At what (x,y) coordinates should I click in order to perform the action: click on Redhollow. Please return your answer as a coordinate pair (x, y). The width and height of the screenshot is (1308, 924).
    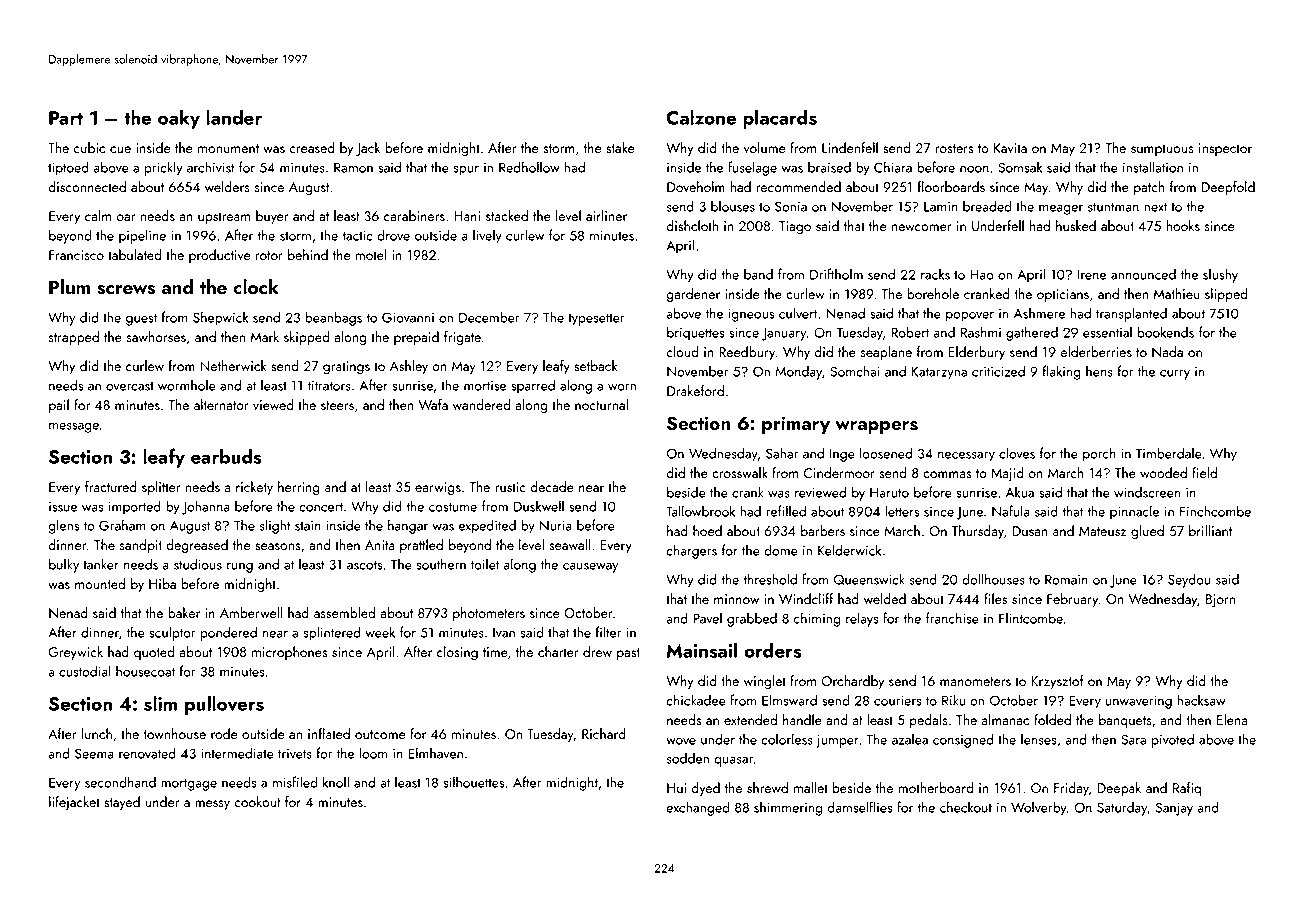
    Looking at the image, I should click on (529, 167).
